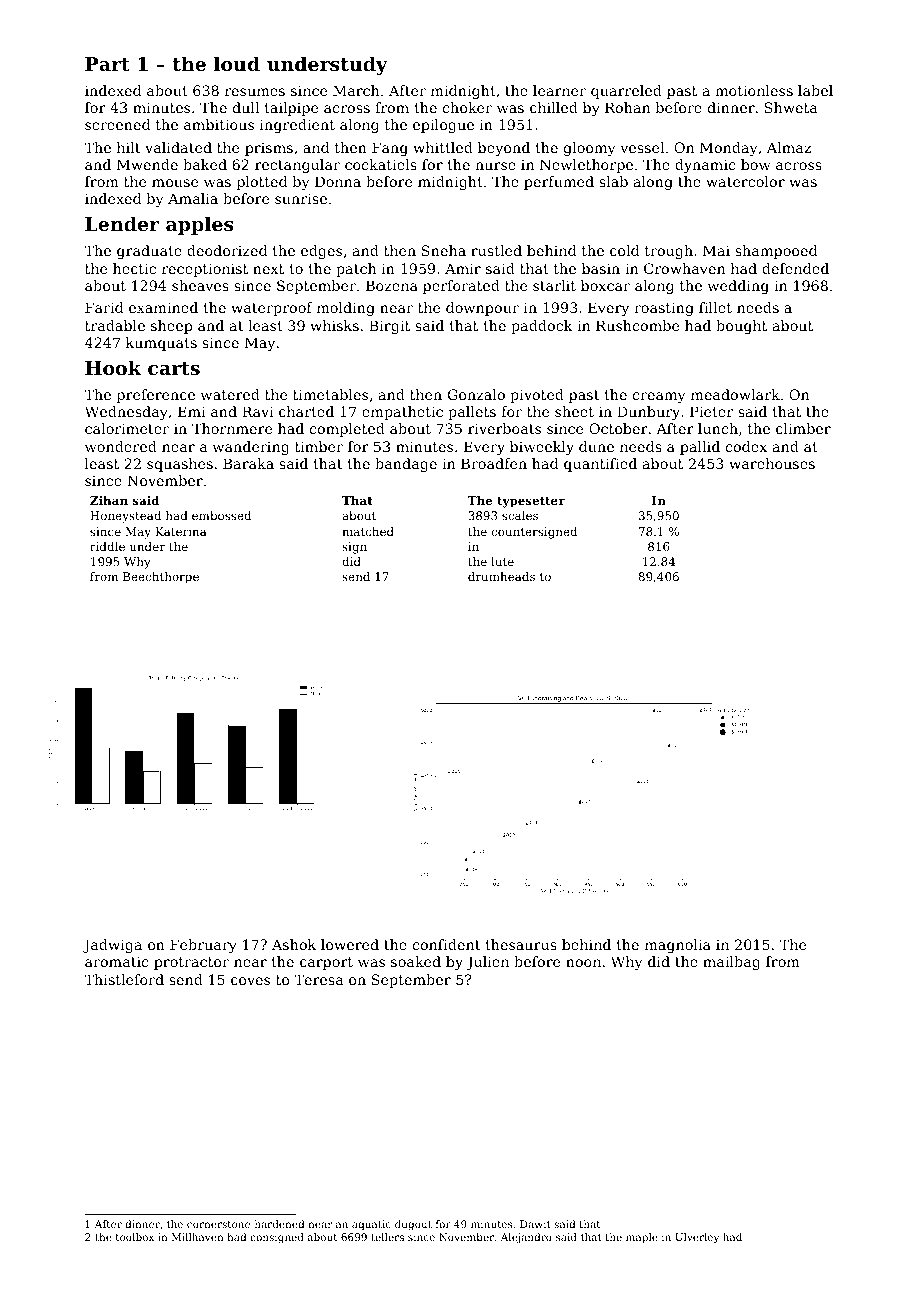 The image size is (924, 1308). I want to click on Ulverley, so click(697, 1238).
